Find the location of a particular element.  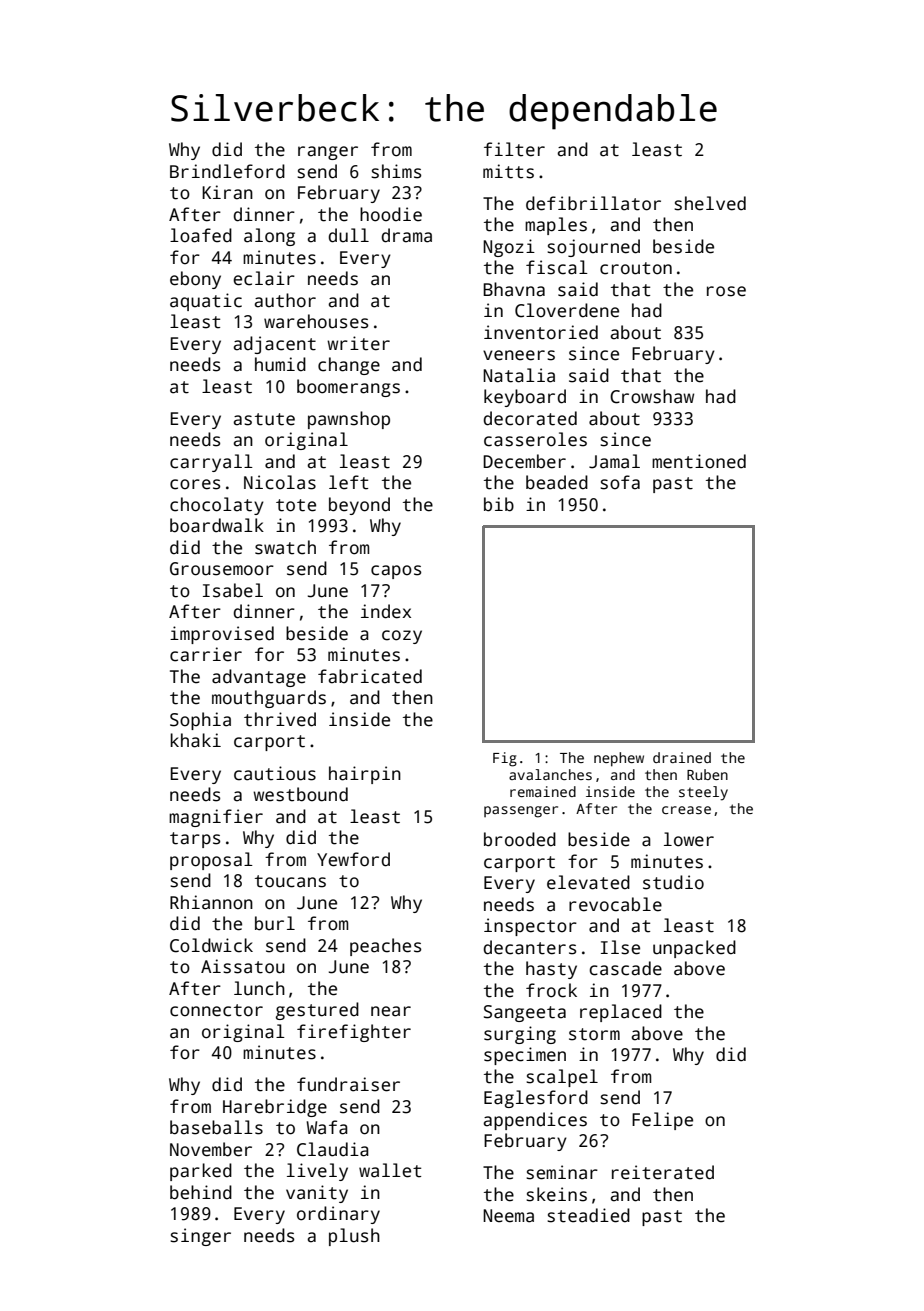

veneers is located at coordinates (519, 355).
